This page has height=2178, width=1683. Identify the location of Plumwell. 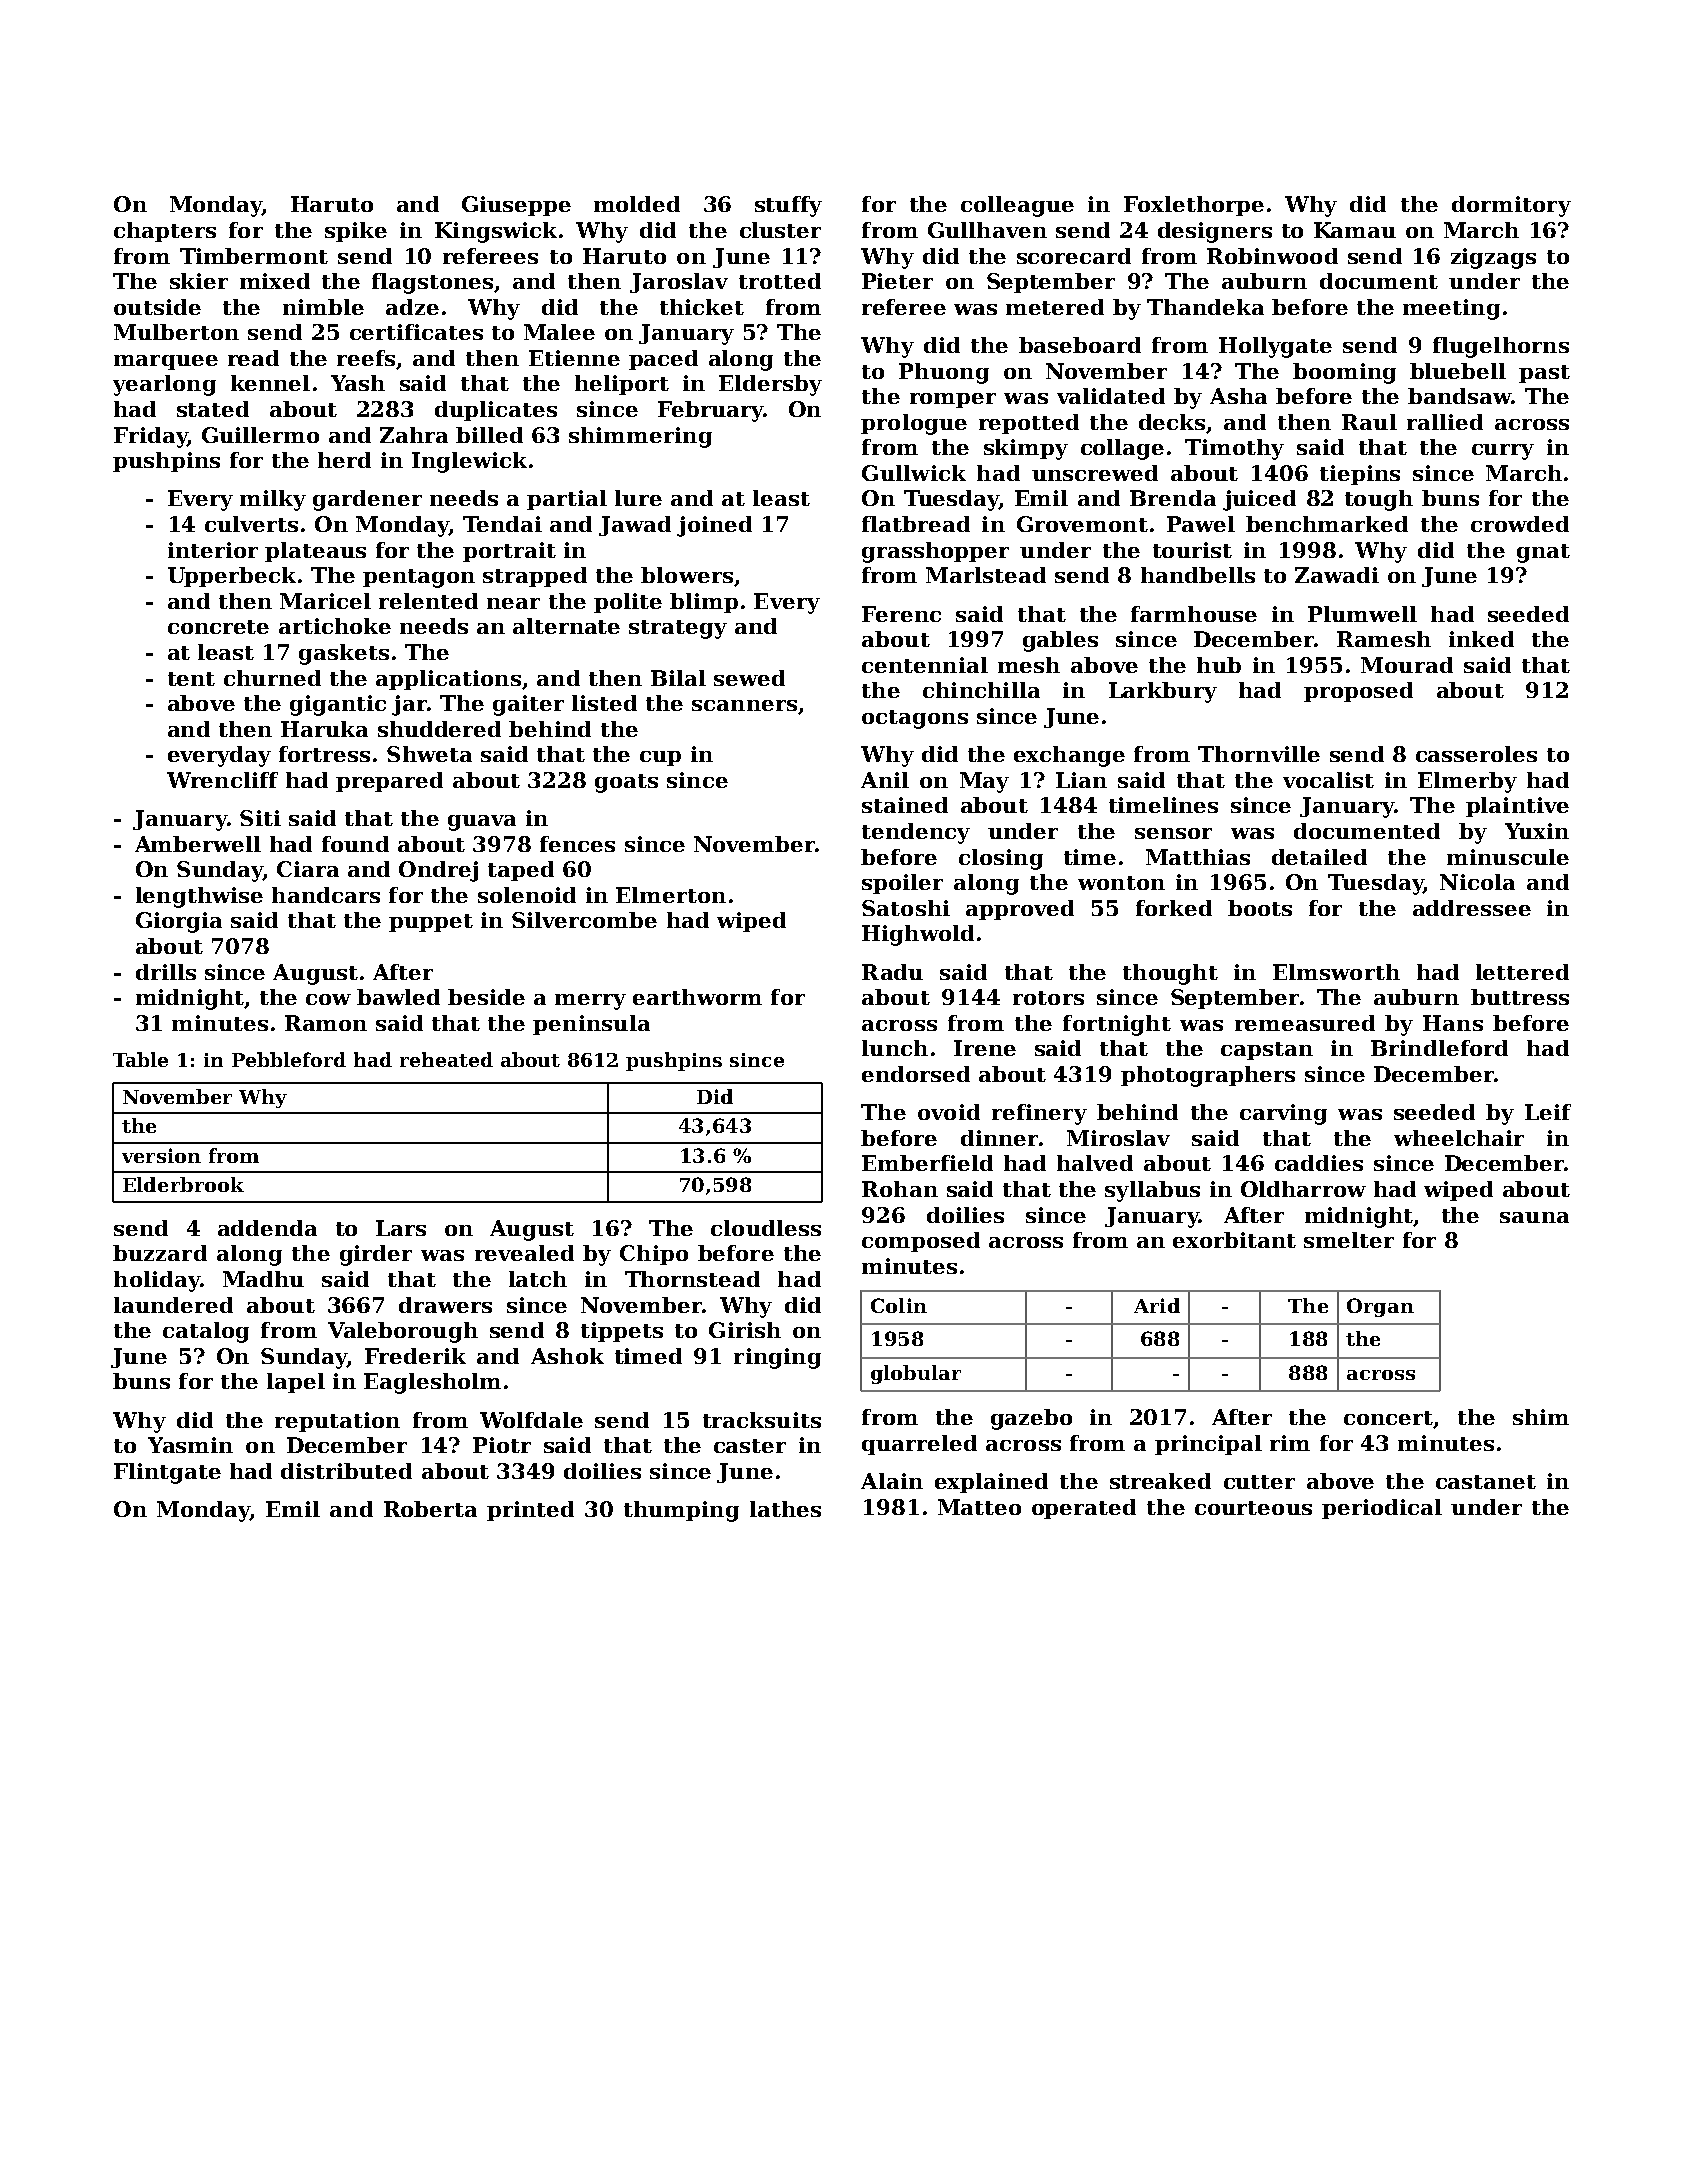
(1362, 614).
